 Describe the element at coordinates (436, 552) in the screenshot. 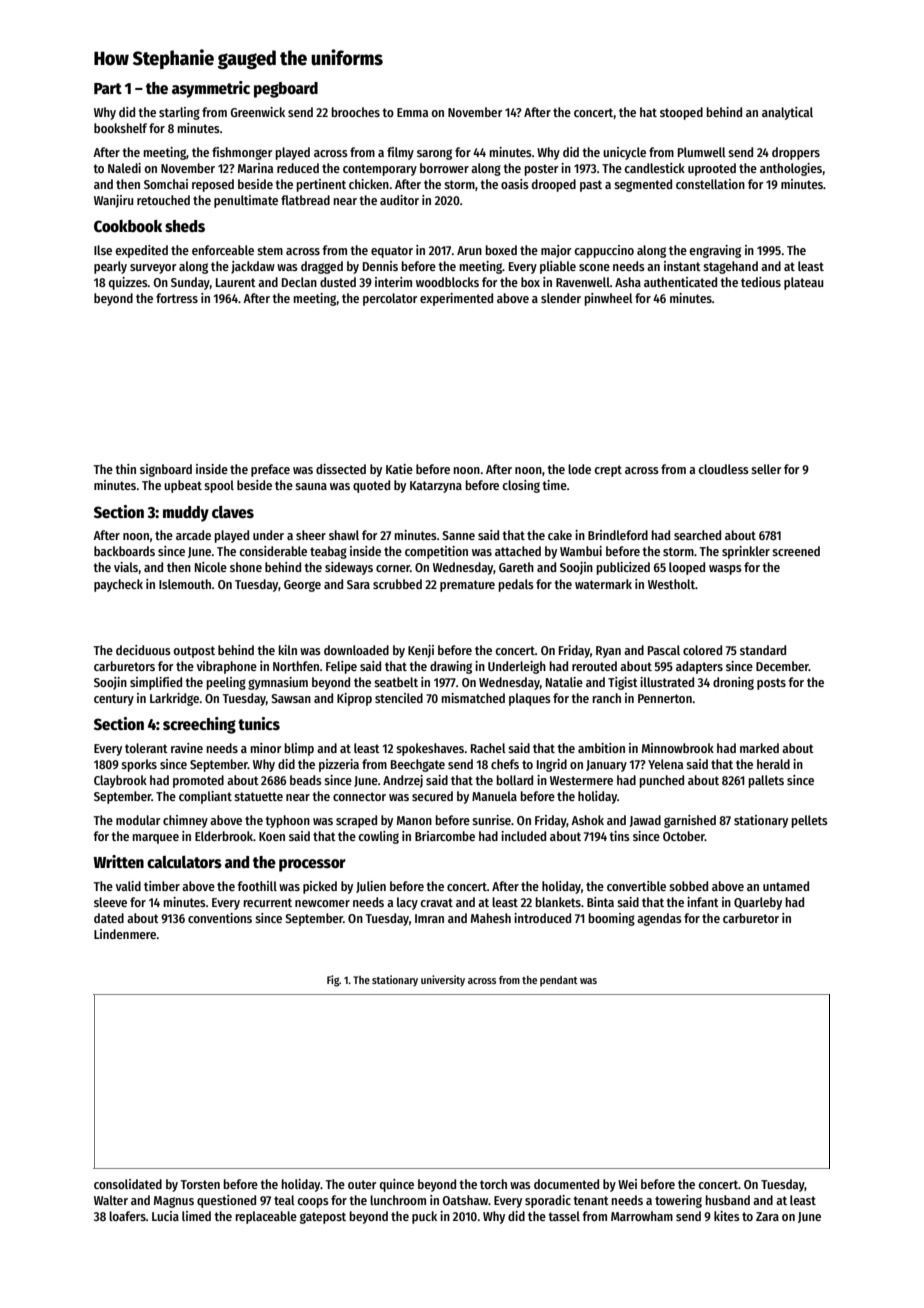

I see `competition` at that location.
